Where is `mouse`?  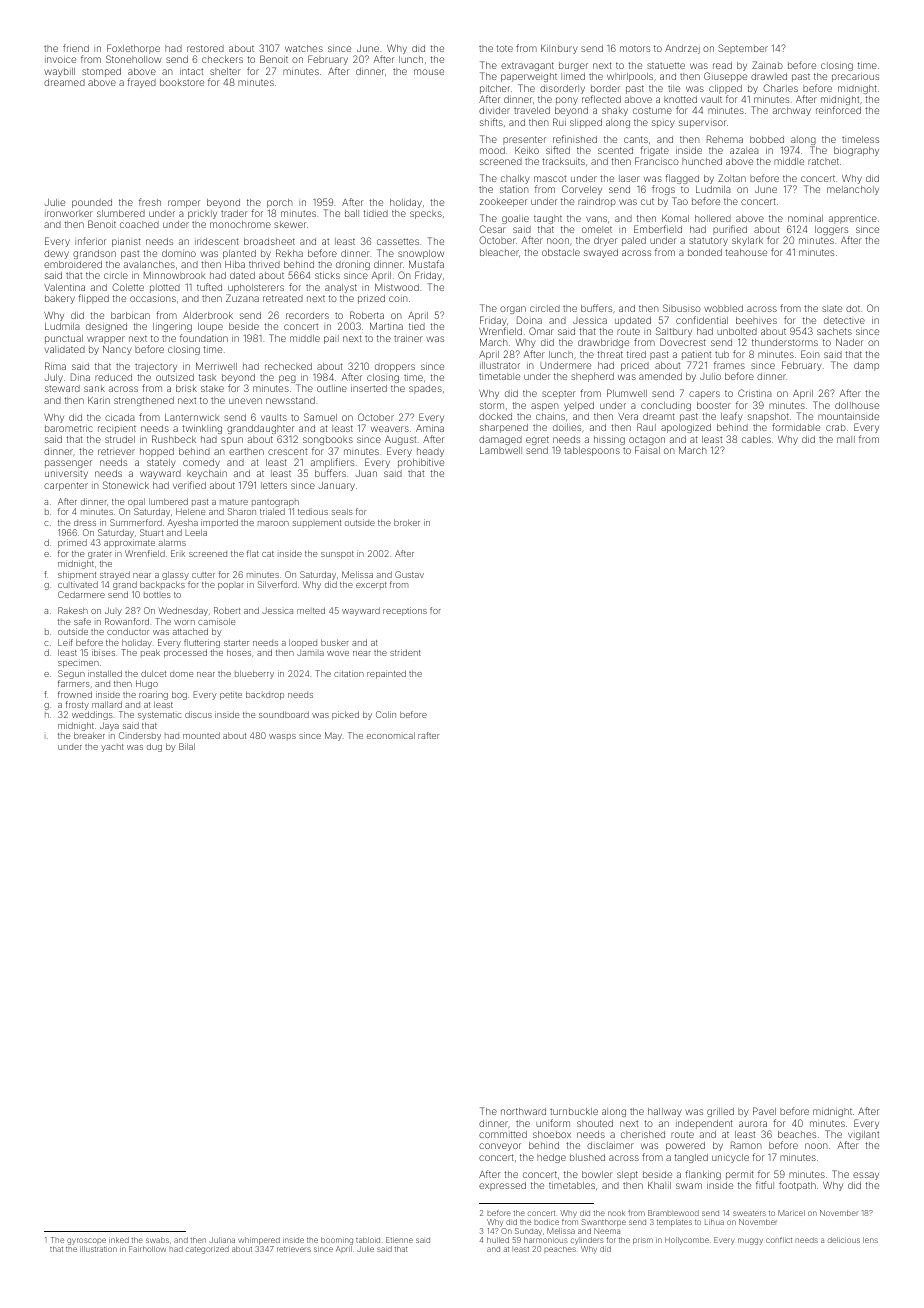
mouse is located at coordinates (429, 72).
